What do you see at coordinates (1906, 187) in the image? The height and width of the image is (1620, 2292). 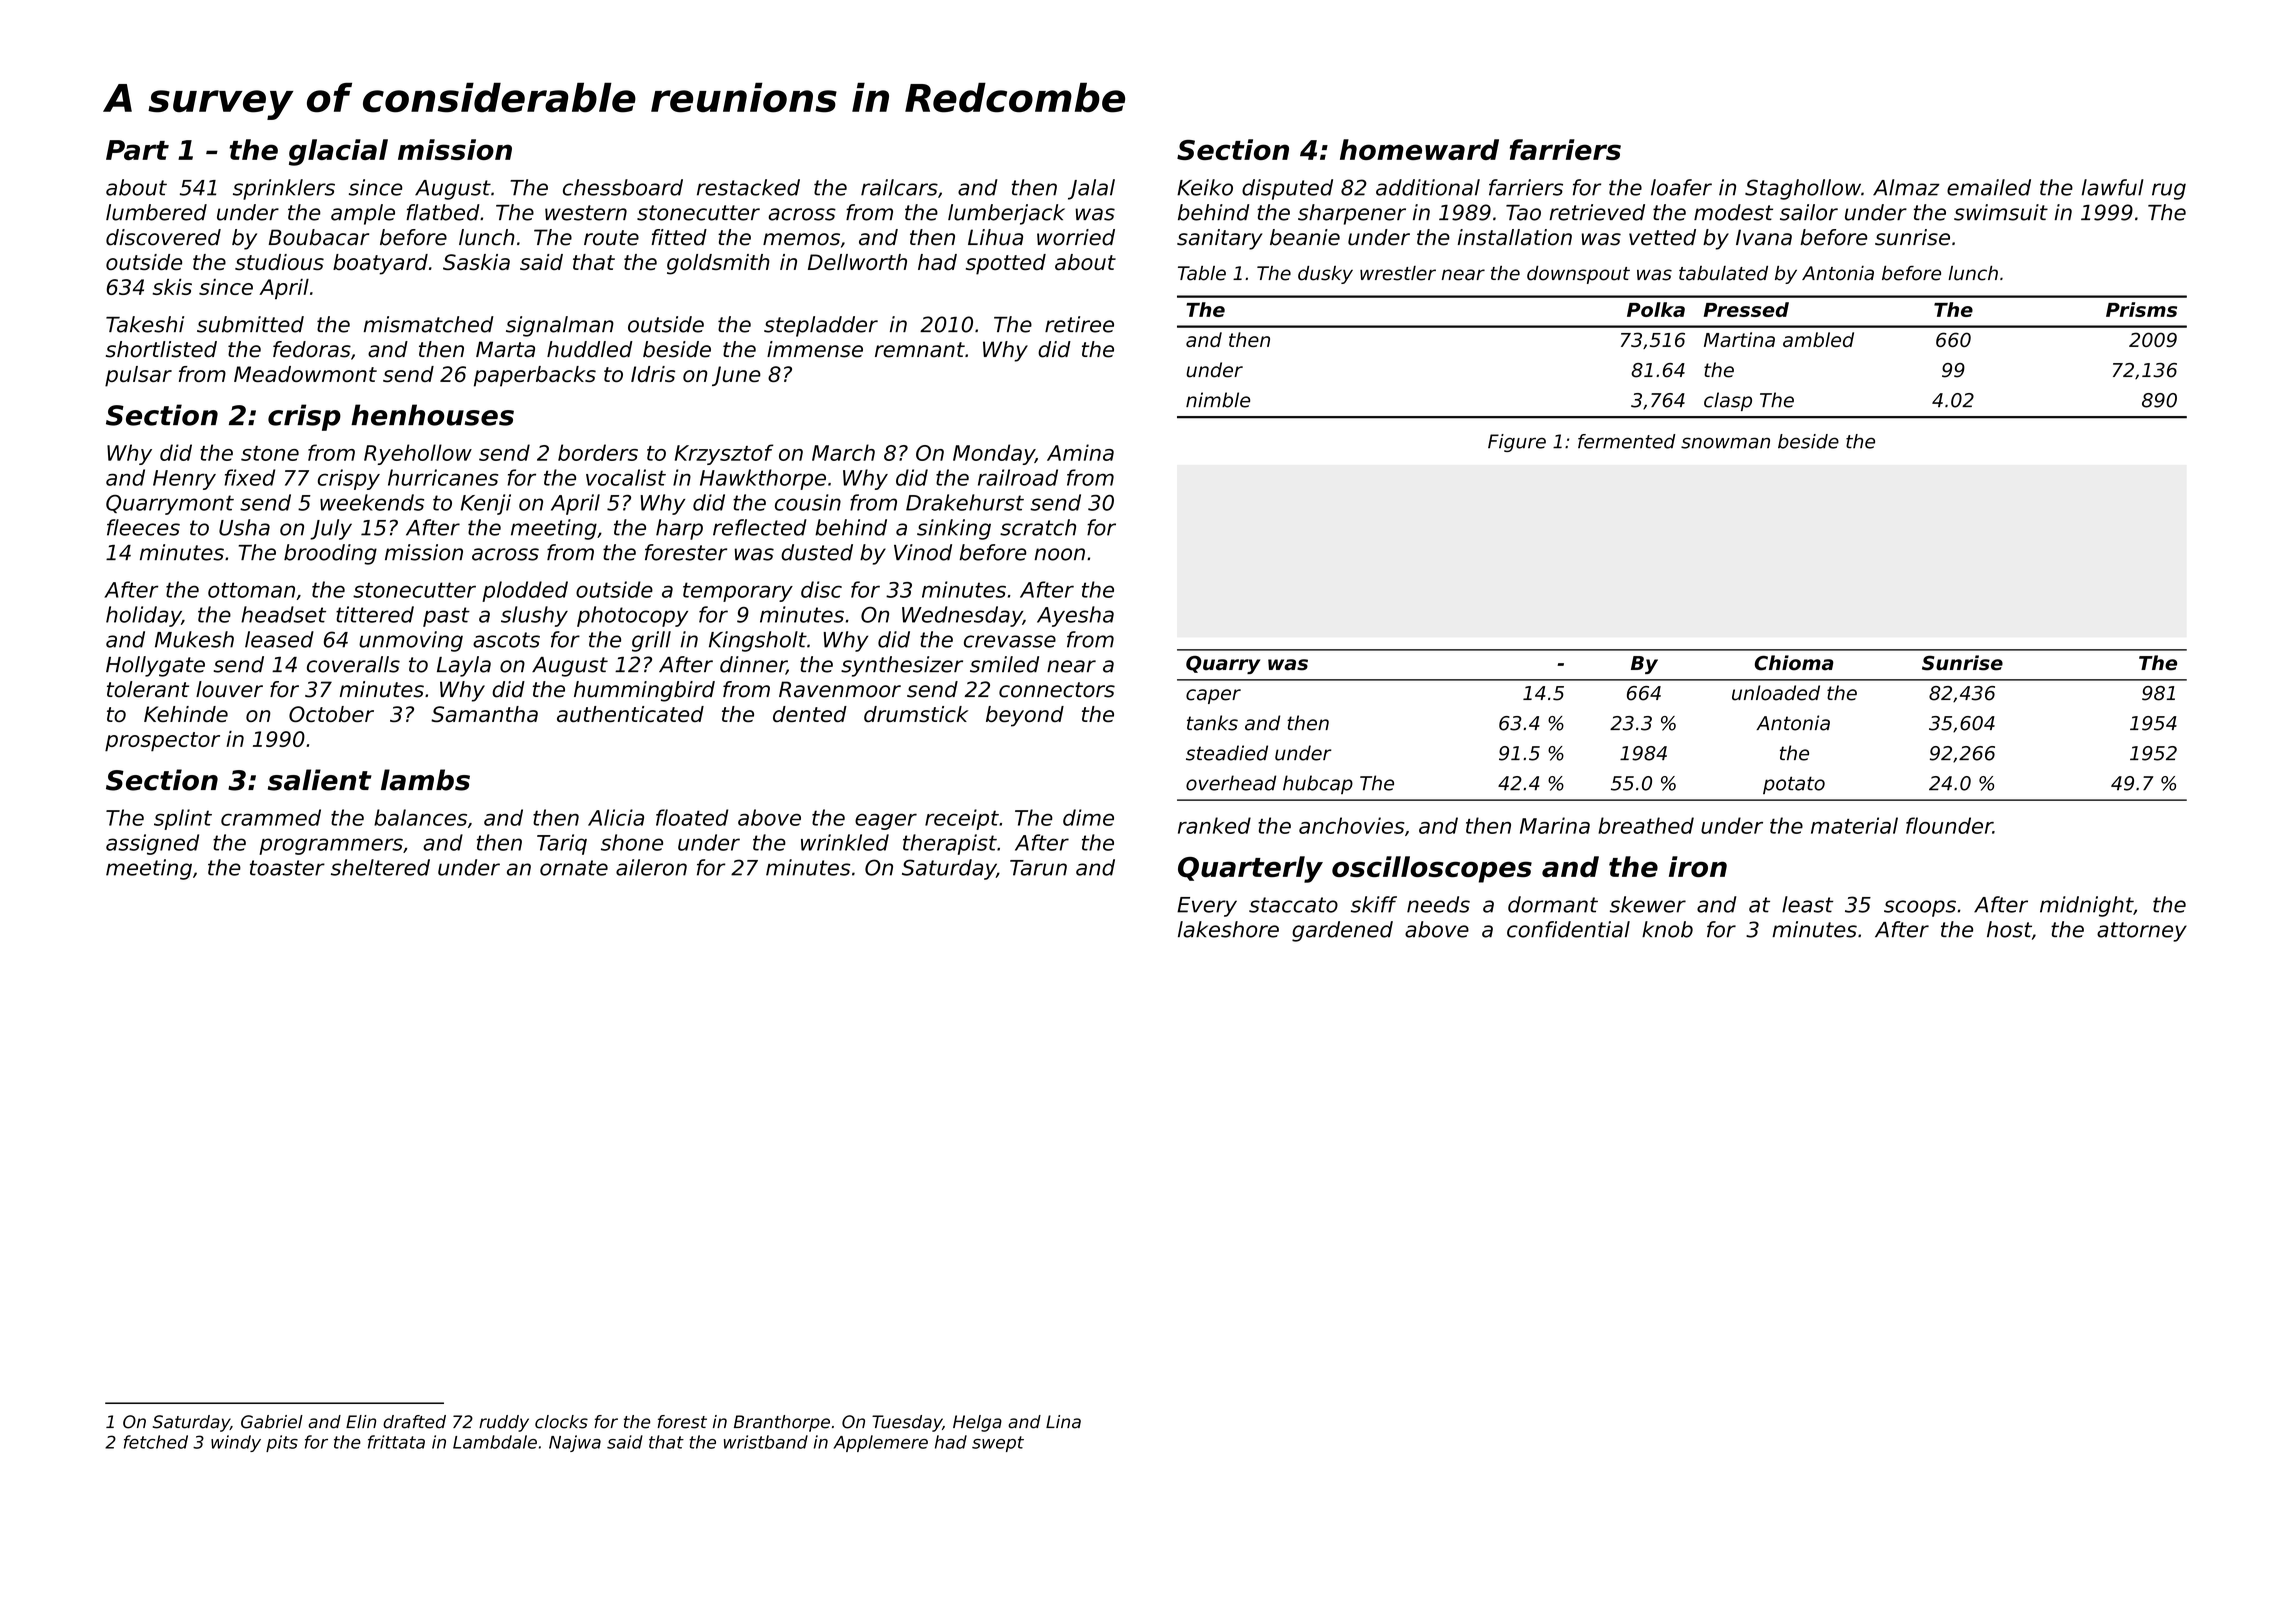 I see `Almaz` at bounding box center [1906, 187].
